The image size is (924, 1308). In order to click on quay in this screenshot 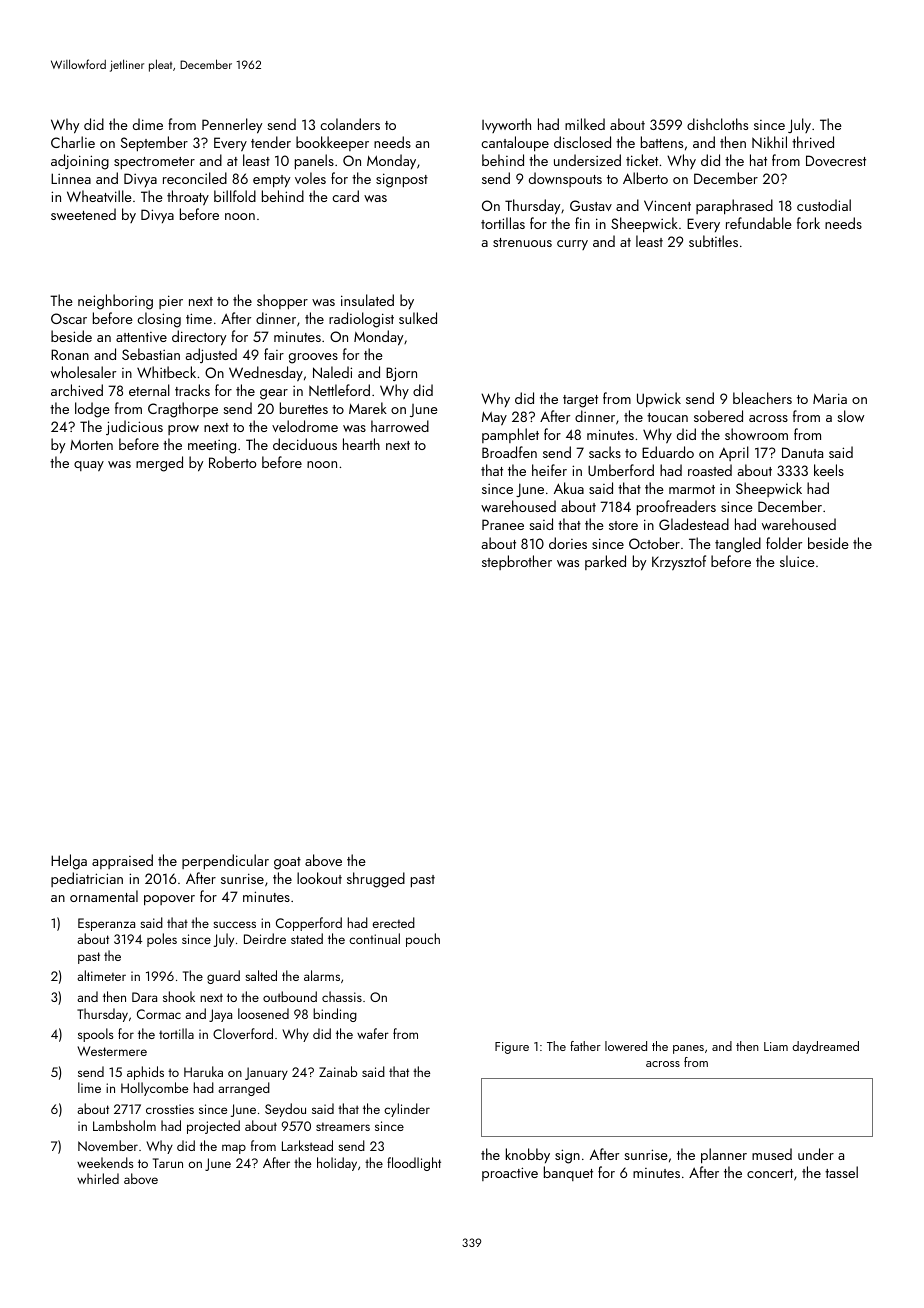, I will do `click(89, 466)`.
